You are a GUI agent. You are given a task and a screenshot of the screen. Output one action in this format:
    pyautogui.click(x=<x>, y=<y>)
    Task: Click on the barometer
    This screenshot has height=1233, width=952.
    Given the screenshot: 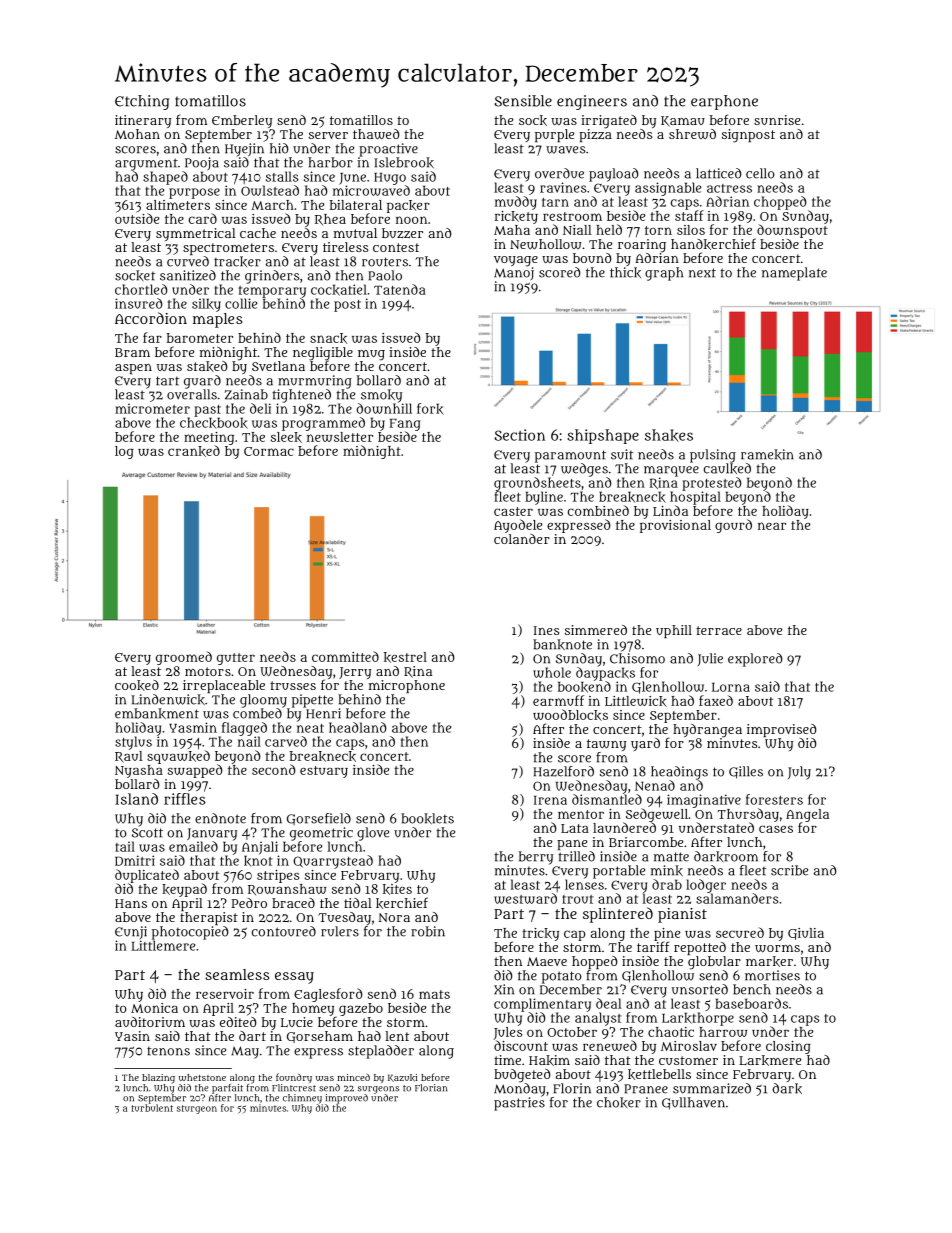 What is the action you would take?
    pyautogui.click(x=200, y=338)
